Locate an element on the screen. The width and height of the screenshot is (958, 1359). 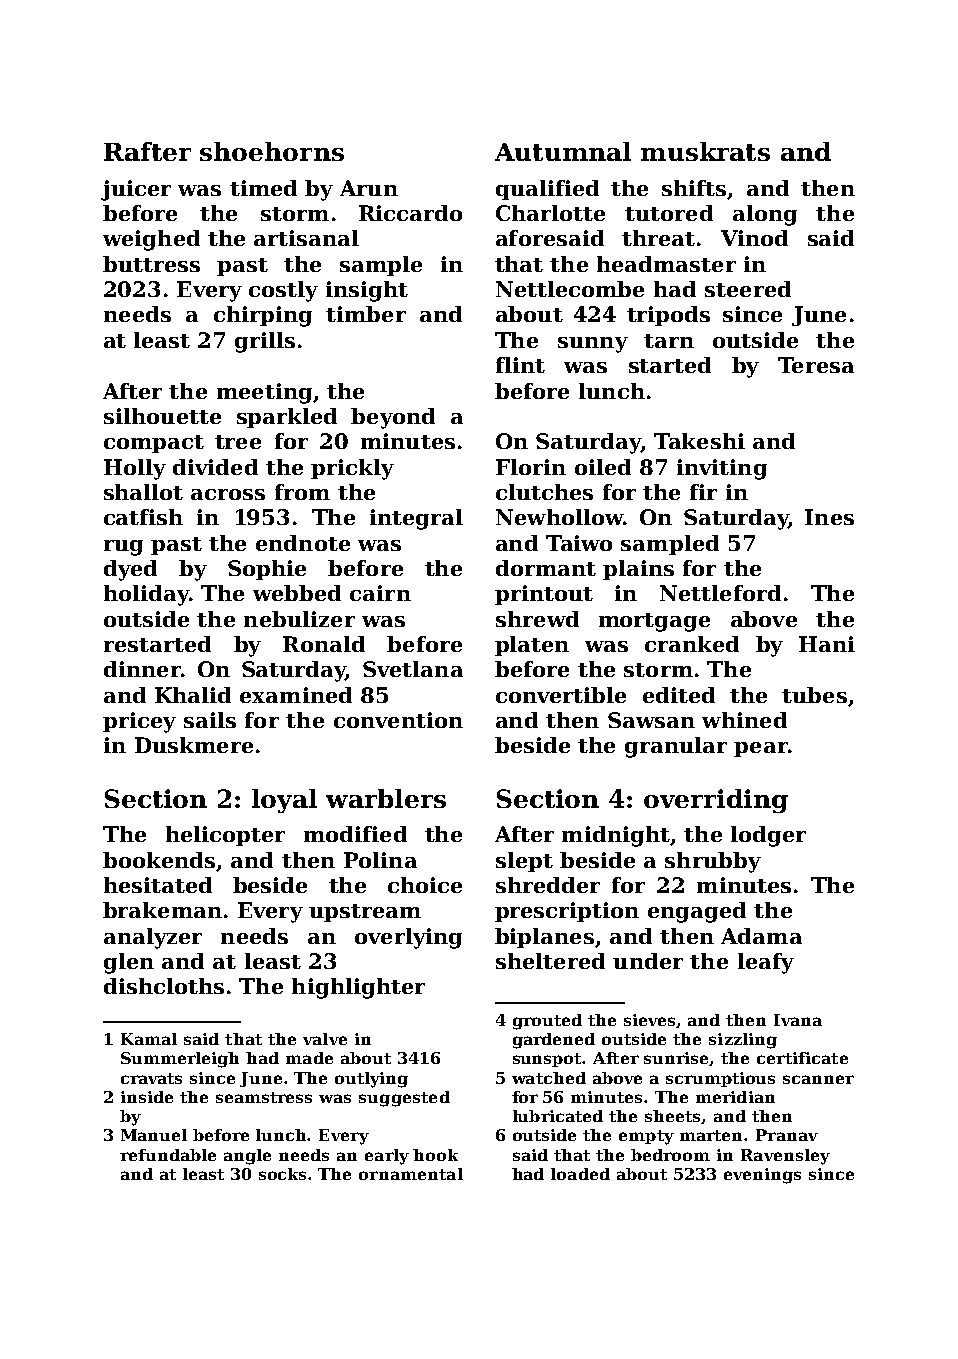
loaded is located at coordinates (580, 1174).
